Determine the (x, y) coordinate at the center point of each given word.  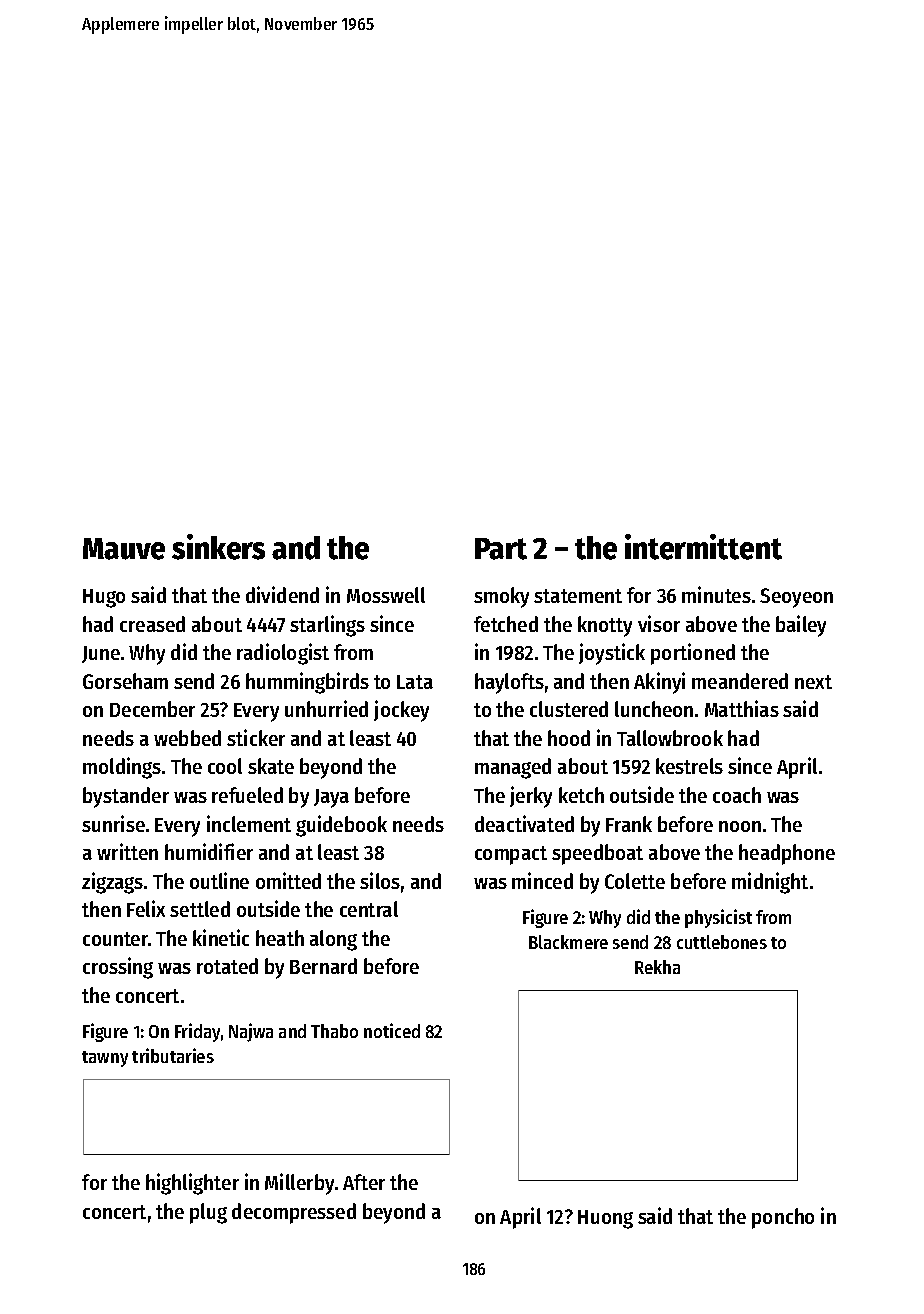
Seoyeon (796, 598)
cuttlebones (722, 942)
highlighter (192, 1184)
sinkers (218, 547)
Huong (605, 1219)
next (813, 682)
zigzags (112, 883)
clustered (569, 709)
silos (380, 880)
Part (501, 549)
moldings (122, 768)
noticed (392, 1030)
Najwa (251, 1032)
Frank (629, 824)
